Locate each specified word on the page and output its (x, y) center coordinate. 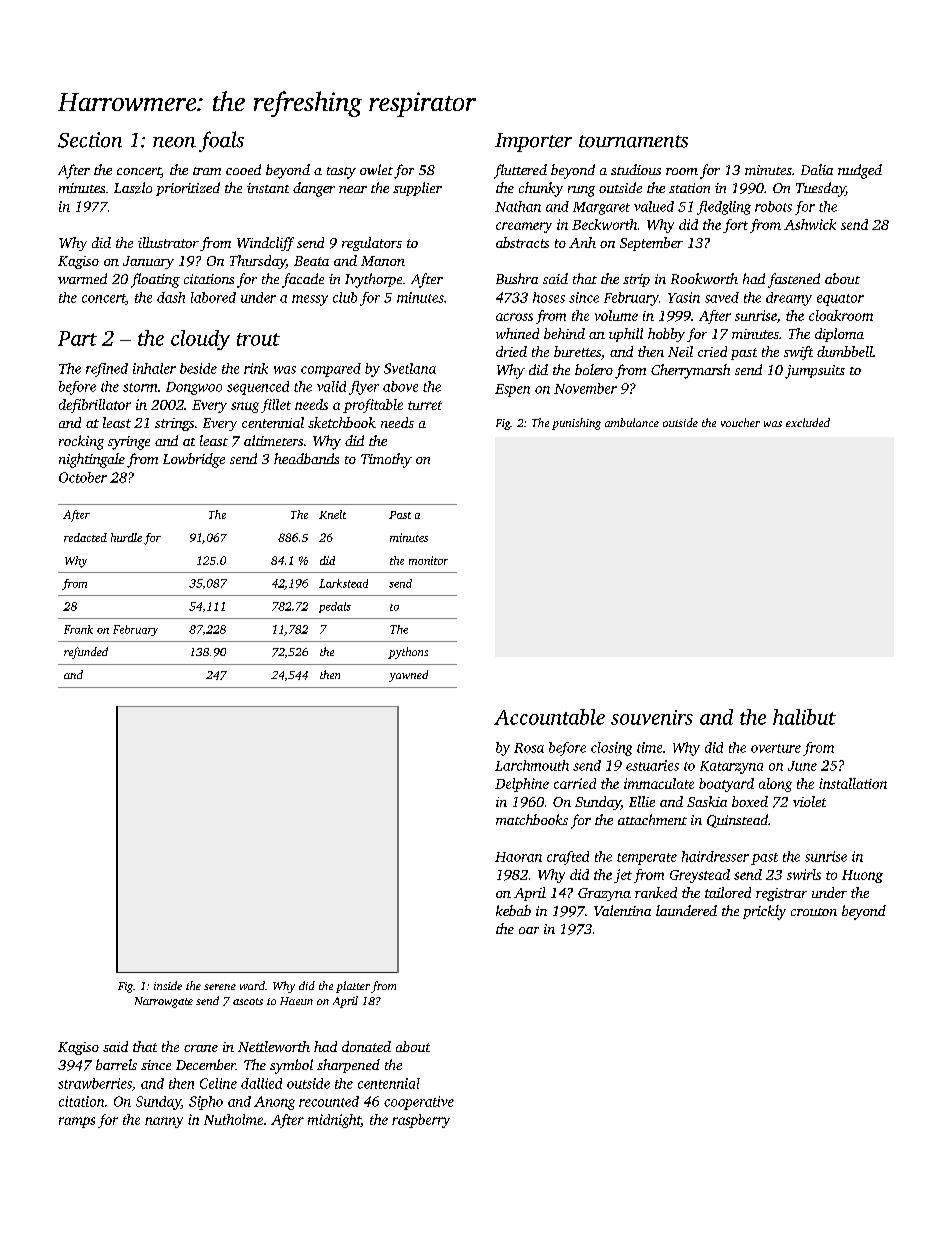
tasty (341, 173)
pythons (408, 653)
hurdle (126, 537)
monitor (428, 560)
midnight (334, 1121)
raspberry (421, 1121)
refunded (86, 653)
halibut (804, 717)
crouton (814, 912)
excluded (808, 422)
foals (221, 141)
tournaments (633, 141)
